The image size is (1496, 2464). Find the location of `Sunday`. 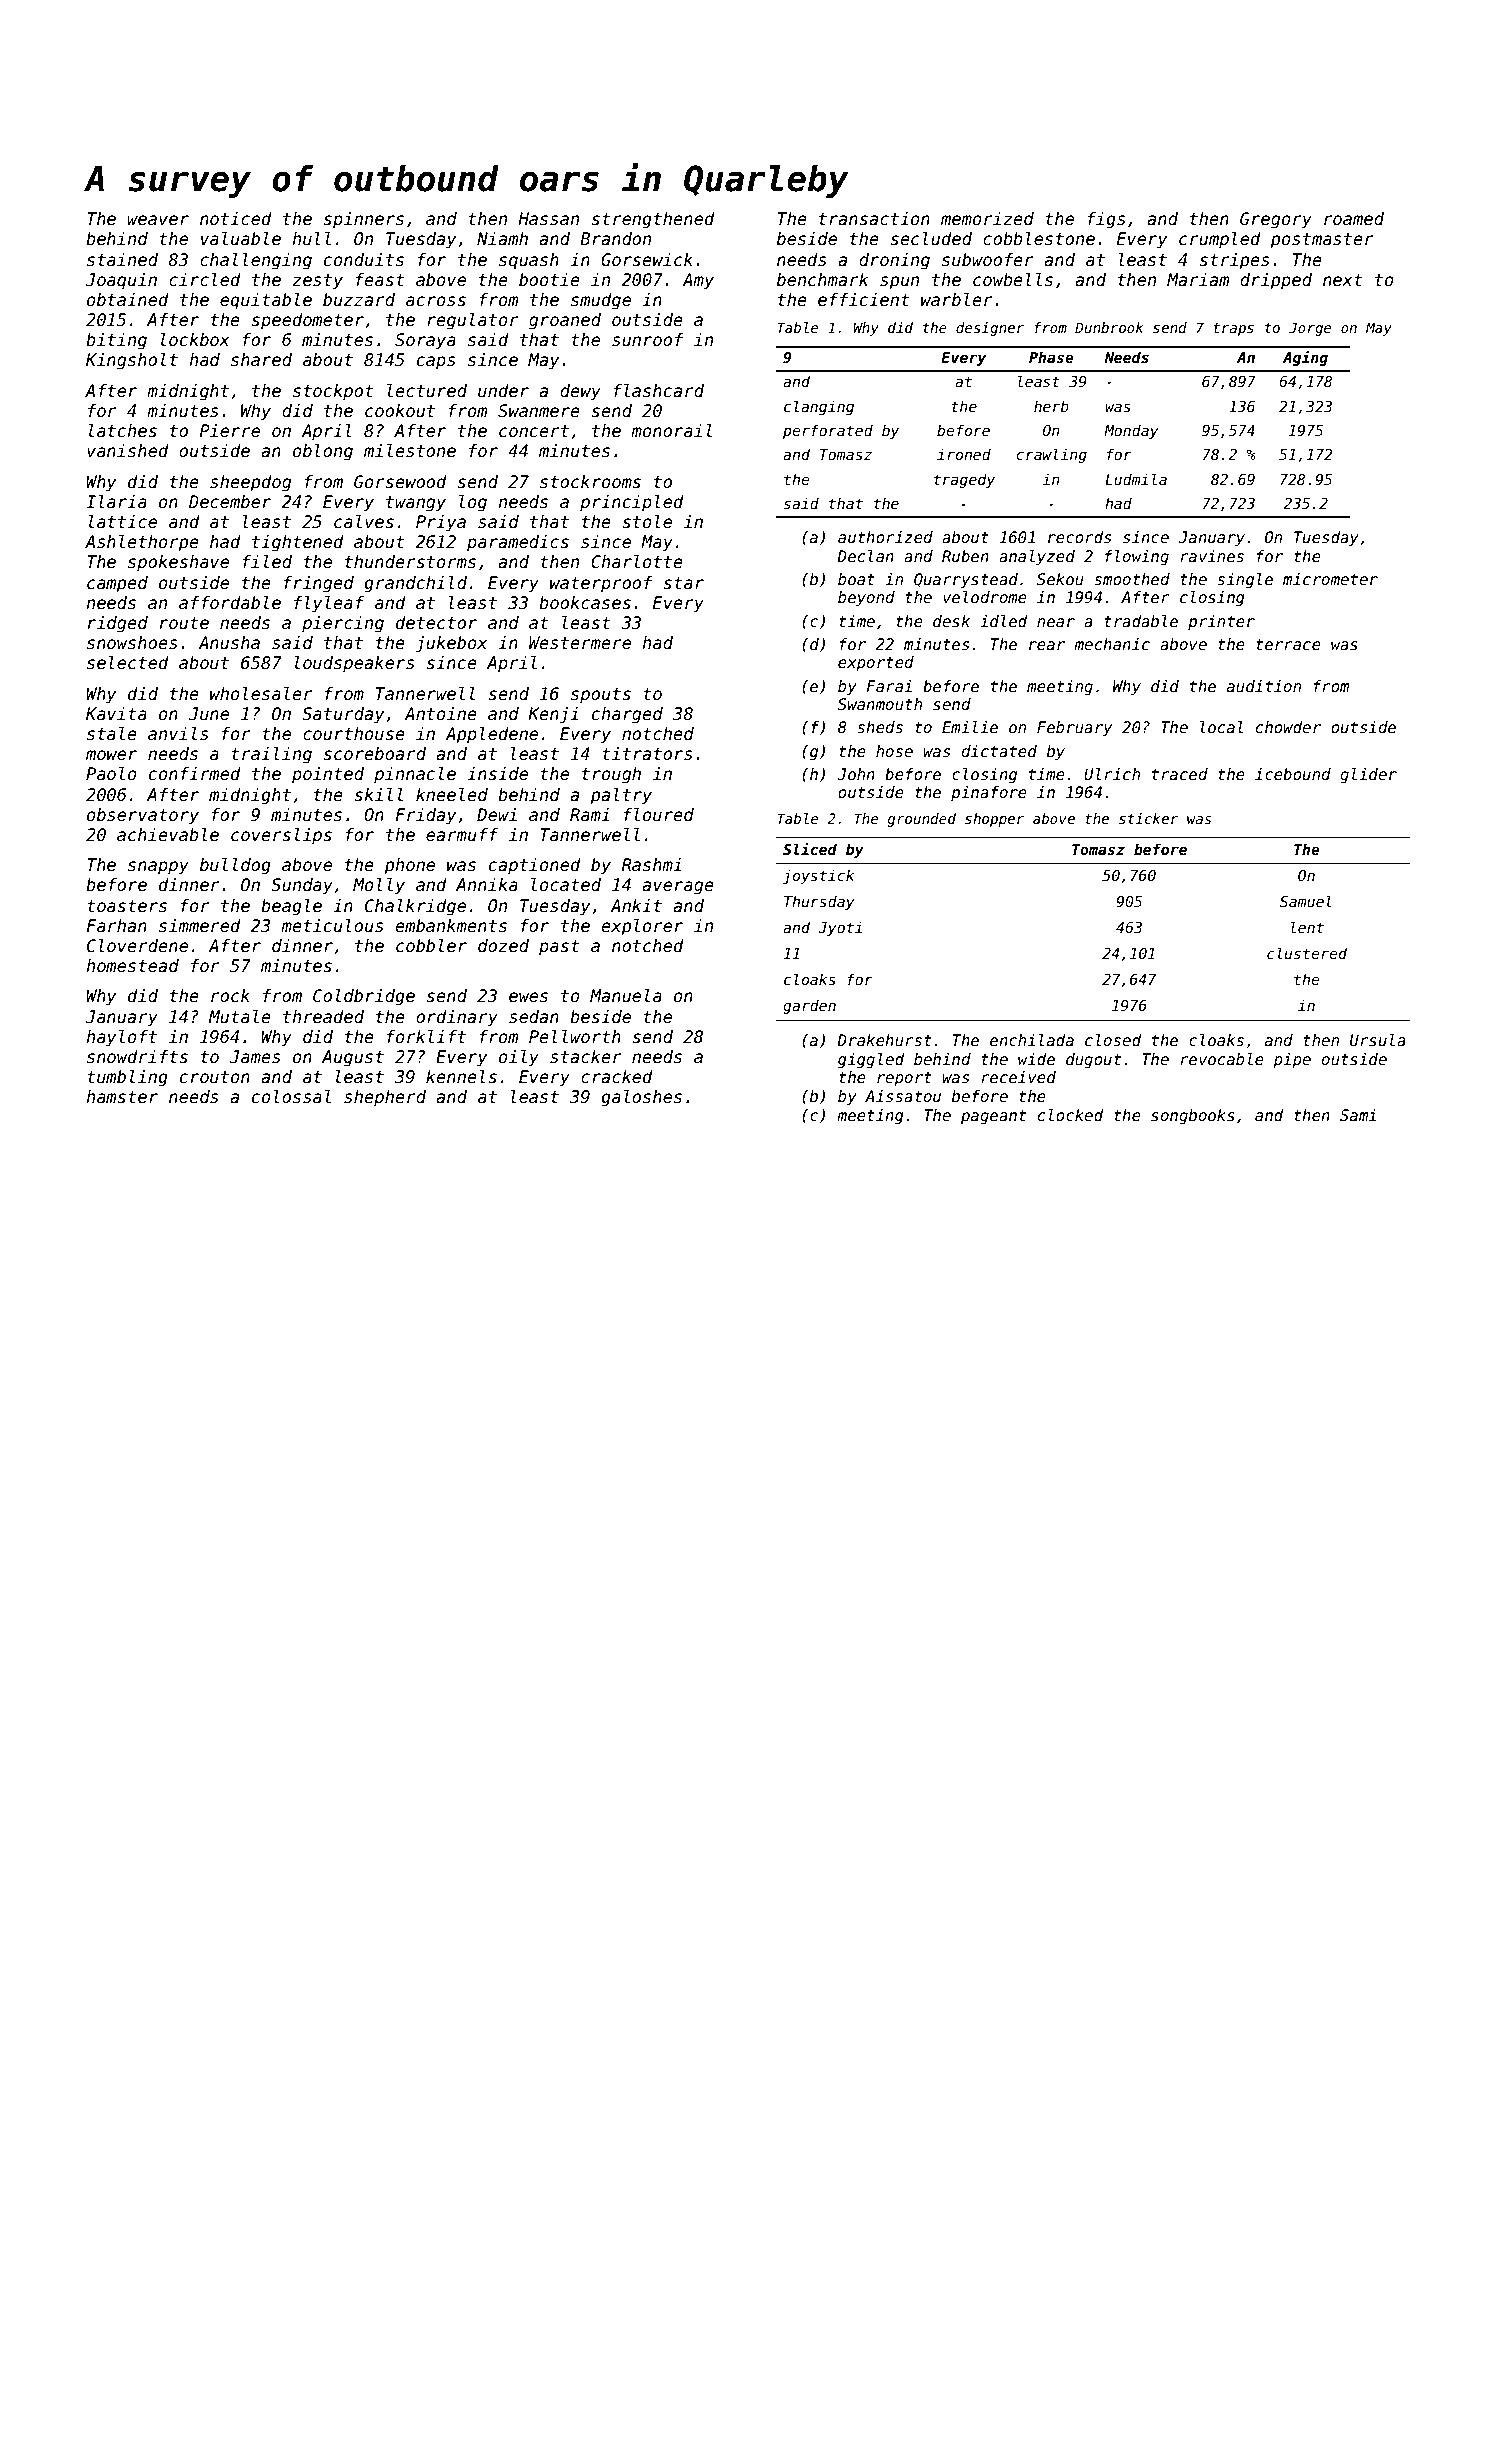

Sunday is located at coordinates (302, 886).
